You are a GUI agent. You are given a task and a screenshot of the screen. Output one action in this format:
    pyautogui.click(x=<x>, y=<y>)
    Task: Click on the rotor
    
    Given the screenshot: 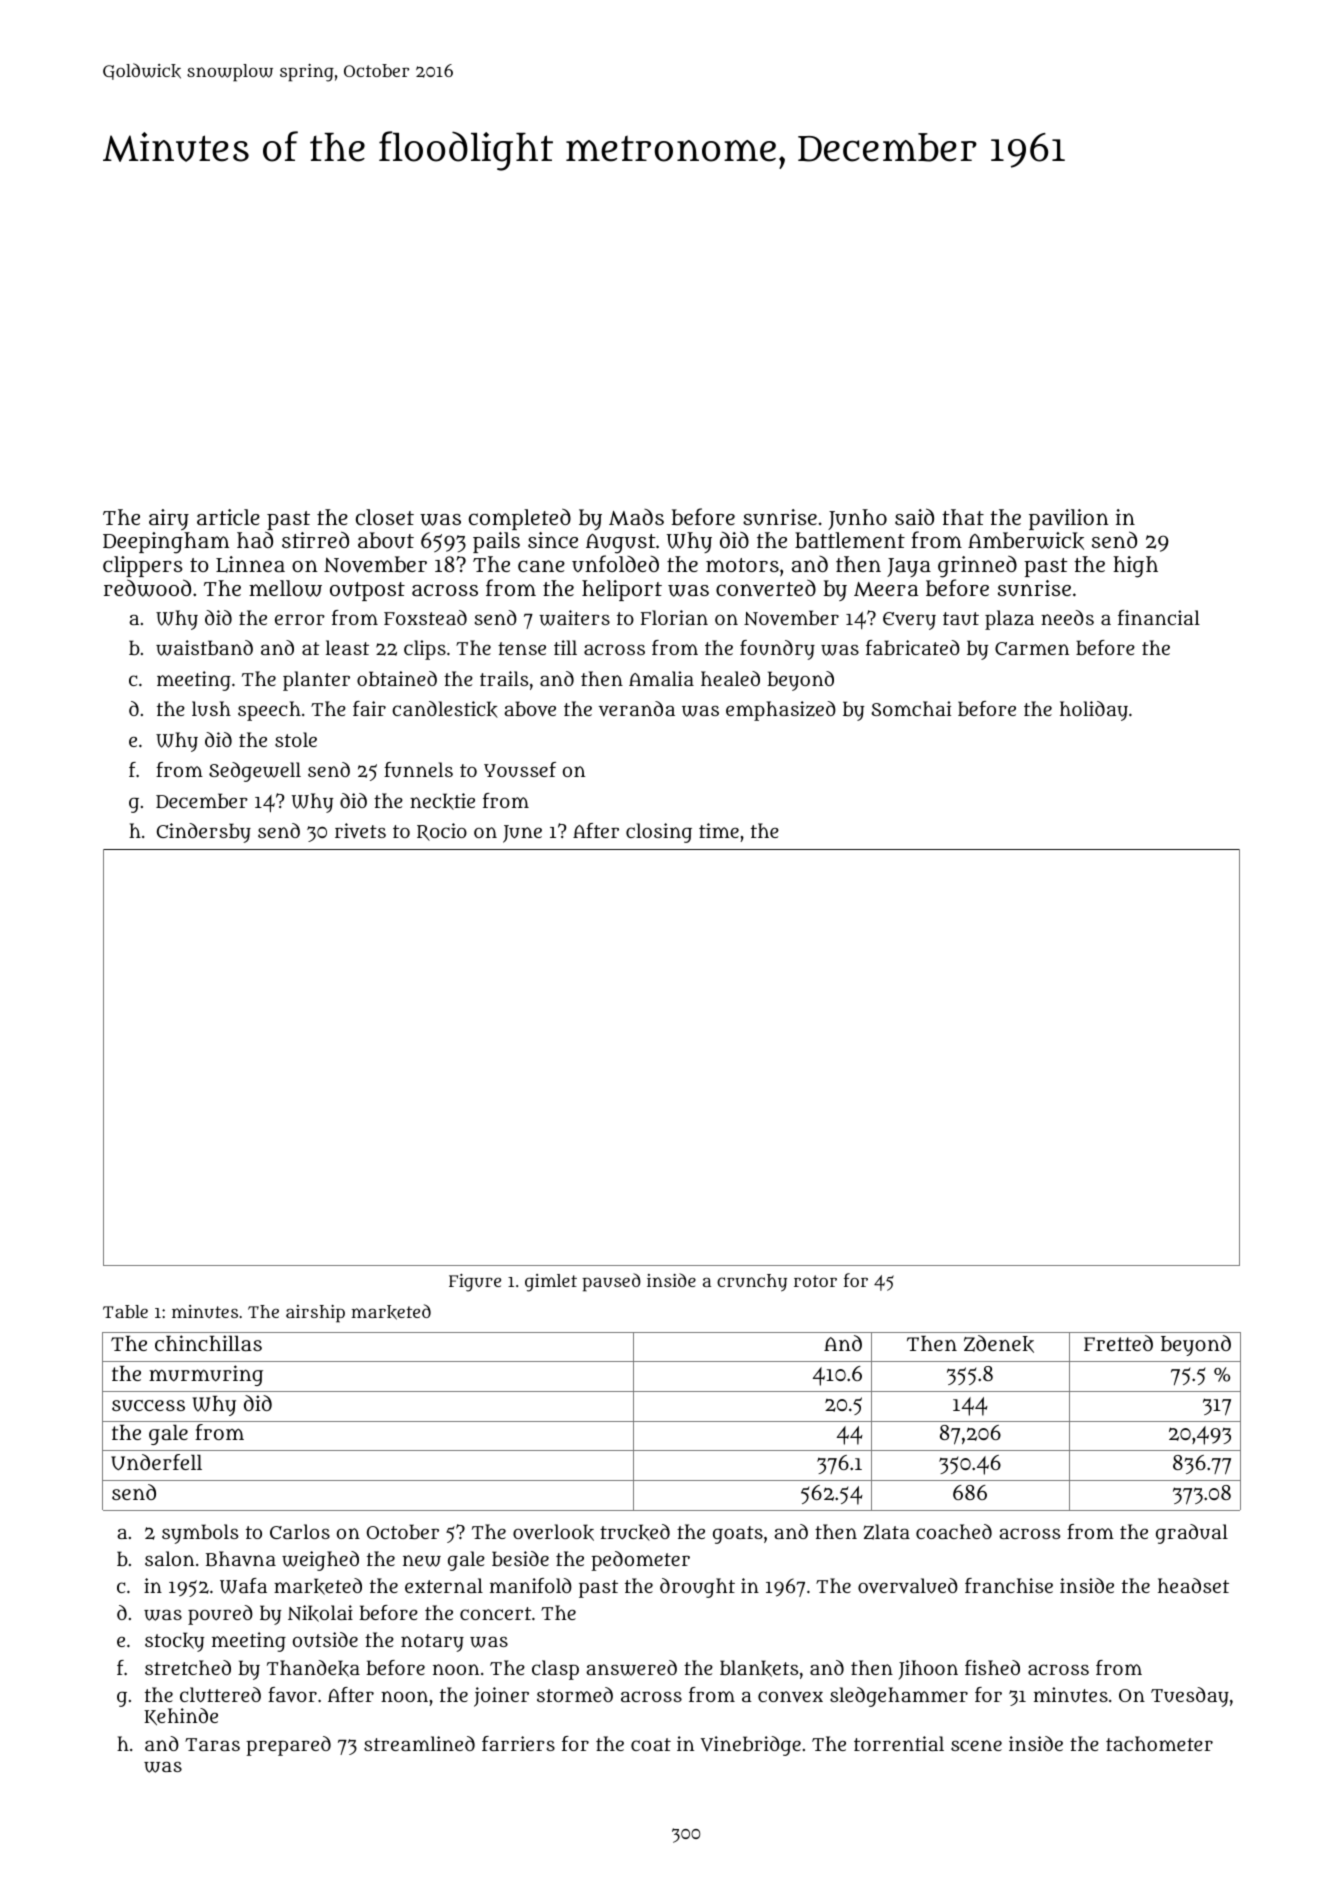 What is the action you would take?
    pyautogui.click(x=815, y=1281)
